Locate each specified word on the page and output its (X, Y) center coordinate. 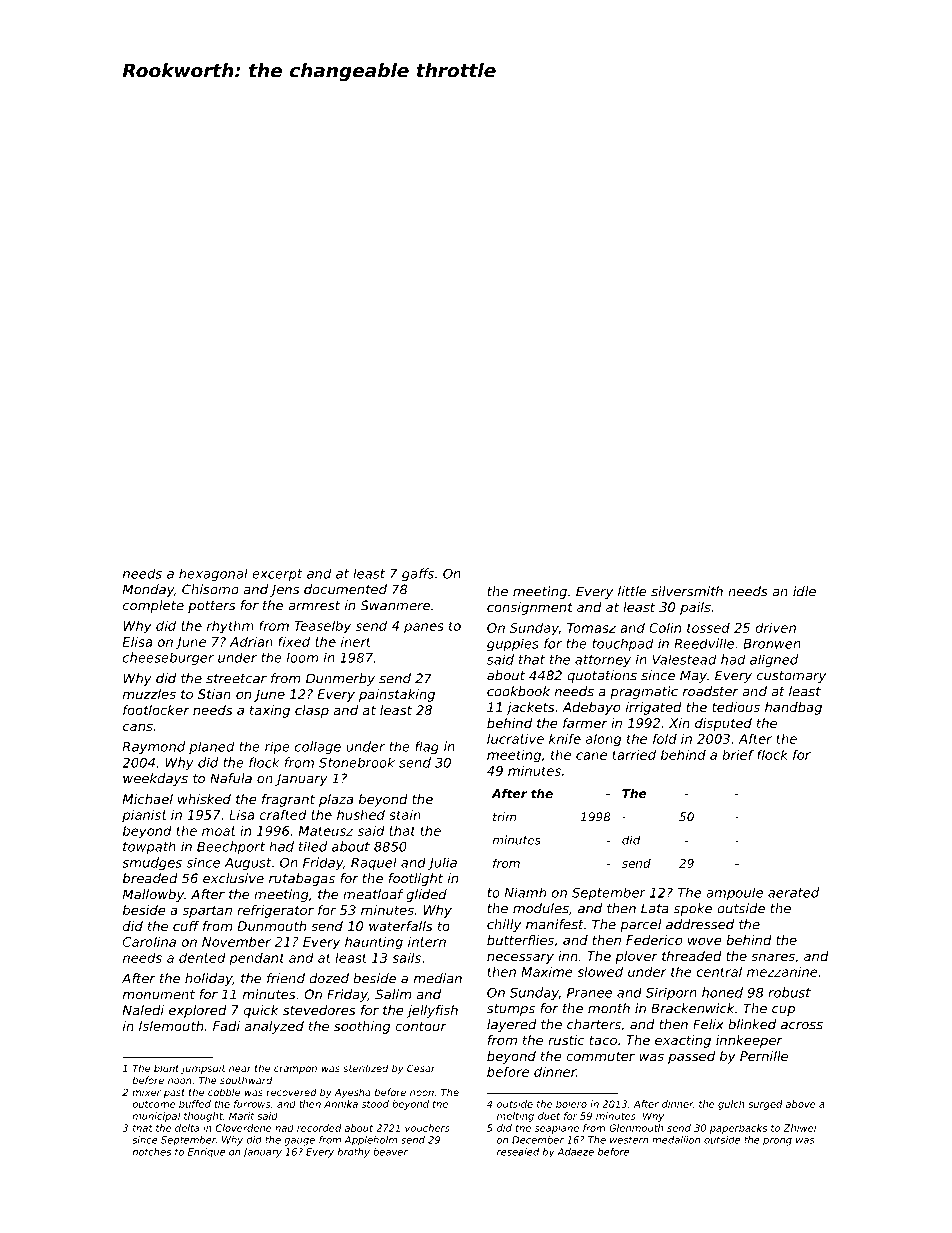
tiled (313, 846)
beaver (390, 1152)
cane (591, 756)
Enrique (206, 1153)
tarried (634, 754)
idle (804, 591)
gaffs (418, 574)
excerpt (277, 575)
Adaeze (575, 1152)
